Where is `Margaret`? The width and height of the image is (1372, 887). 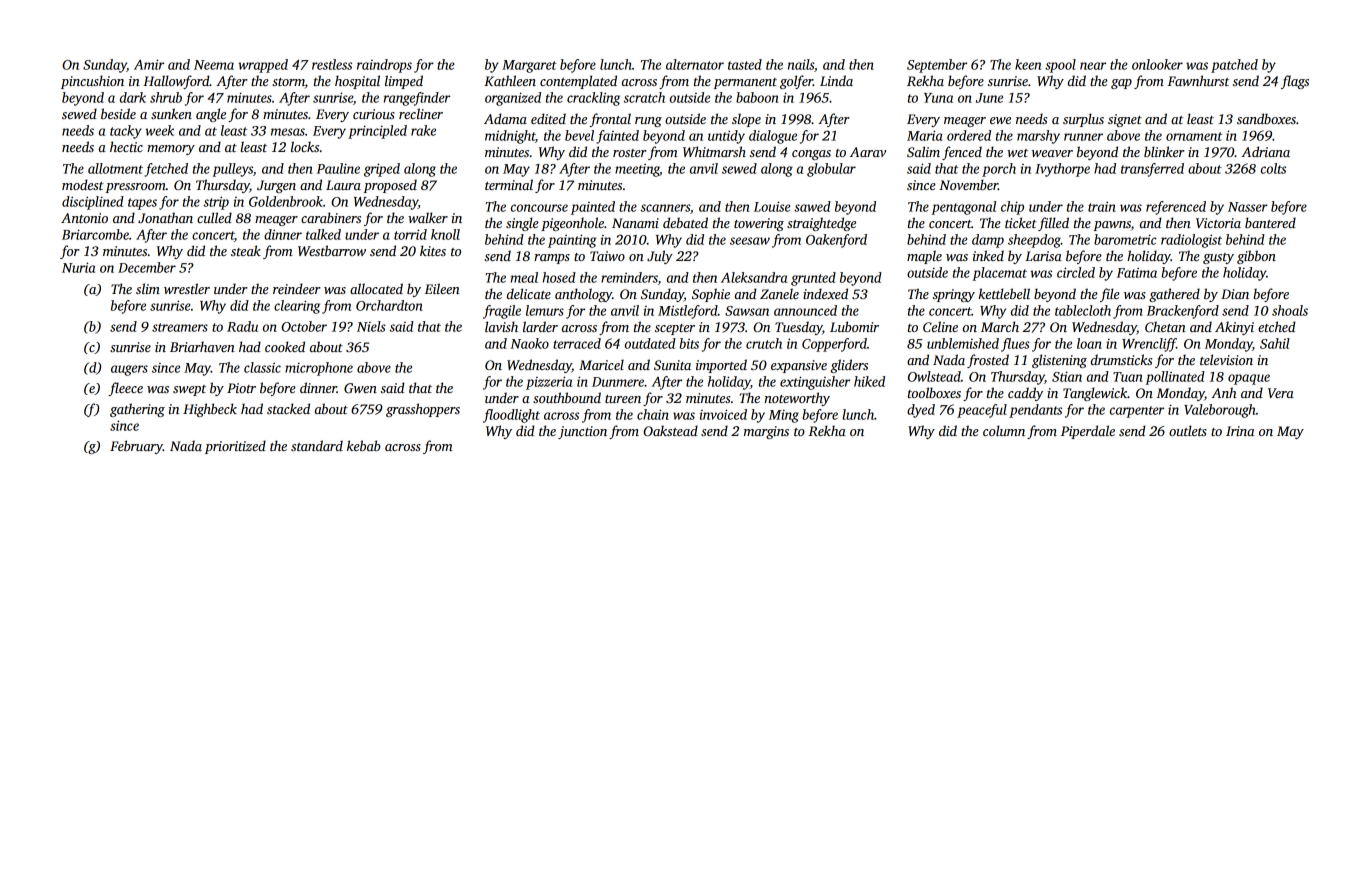
Margaret is located at coordinates (529, 66).
